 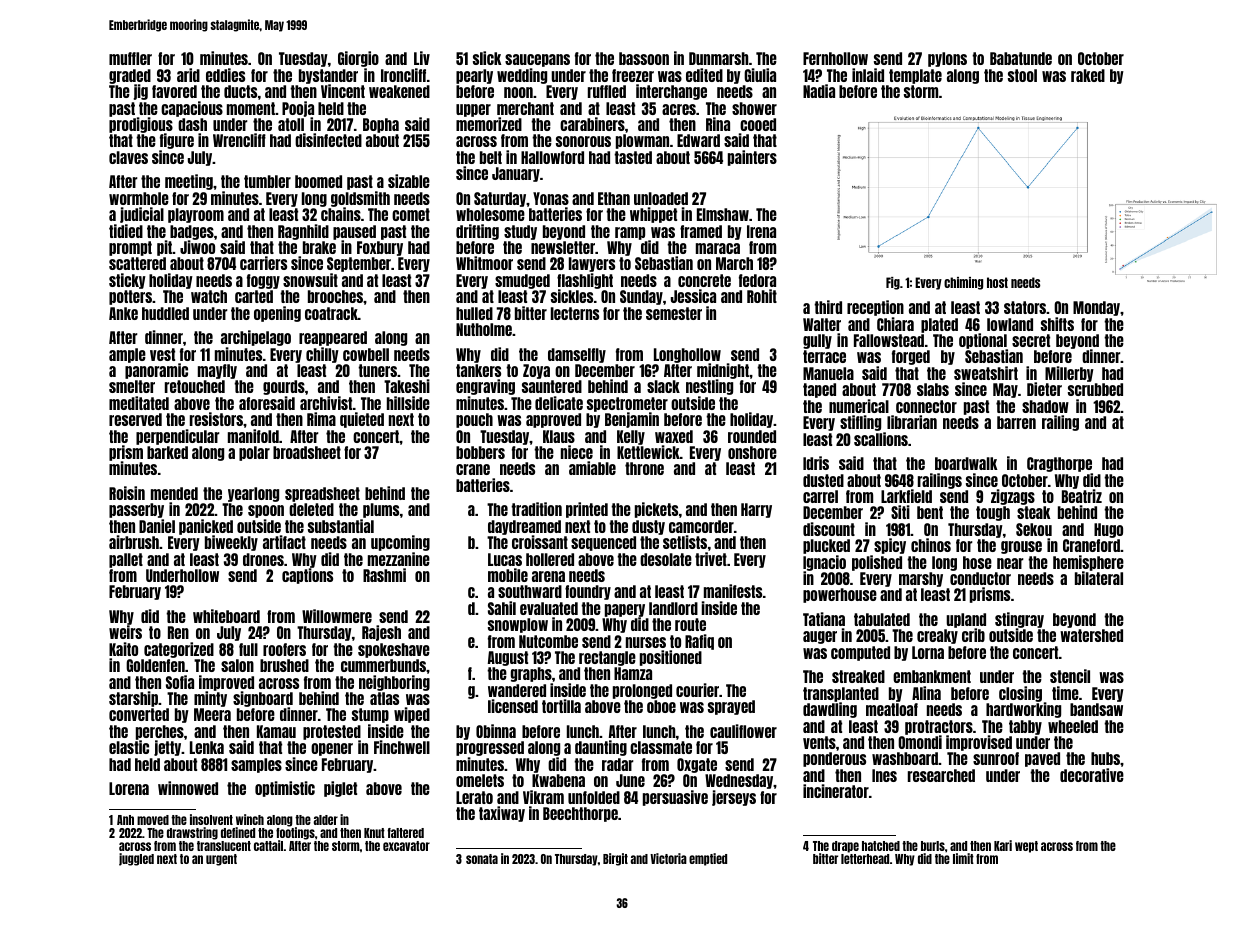 What do you see at coordinates (362, 420) in the document?
I see `quieted` at bounding box center [362, 420].
